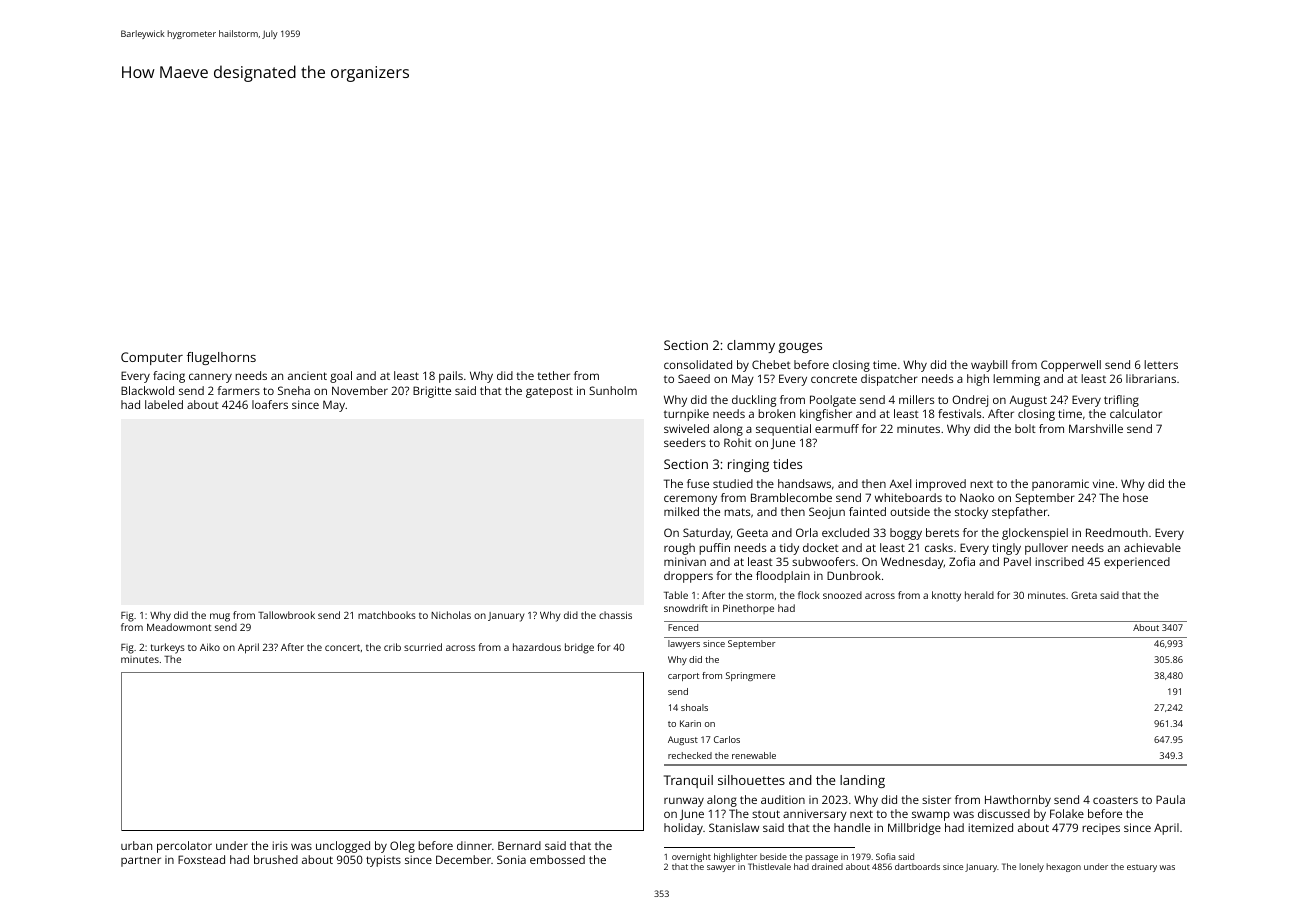 This screenshot has height=924, width=1308. Describe the element at coordinates (360, 390) in the screenshot. I see `November` at that location.
